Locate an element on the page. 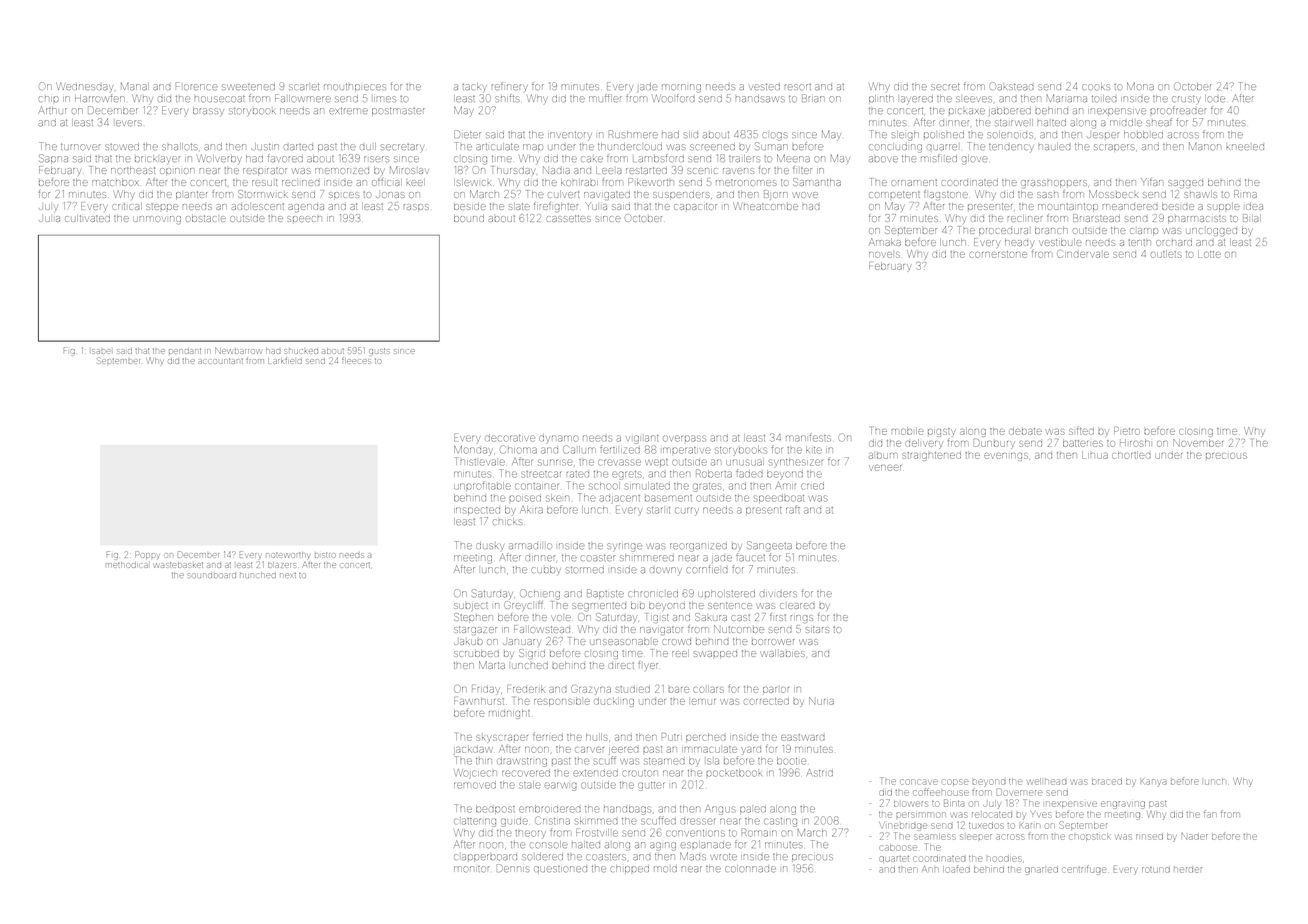 This document has height=924, width=1308. Mona is located at coordinates (1140, 86).
